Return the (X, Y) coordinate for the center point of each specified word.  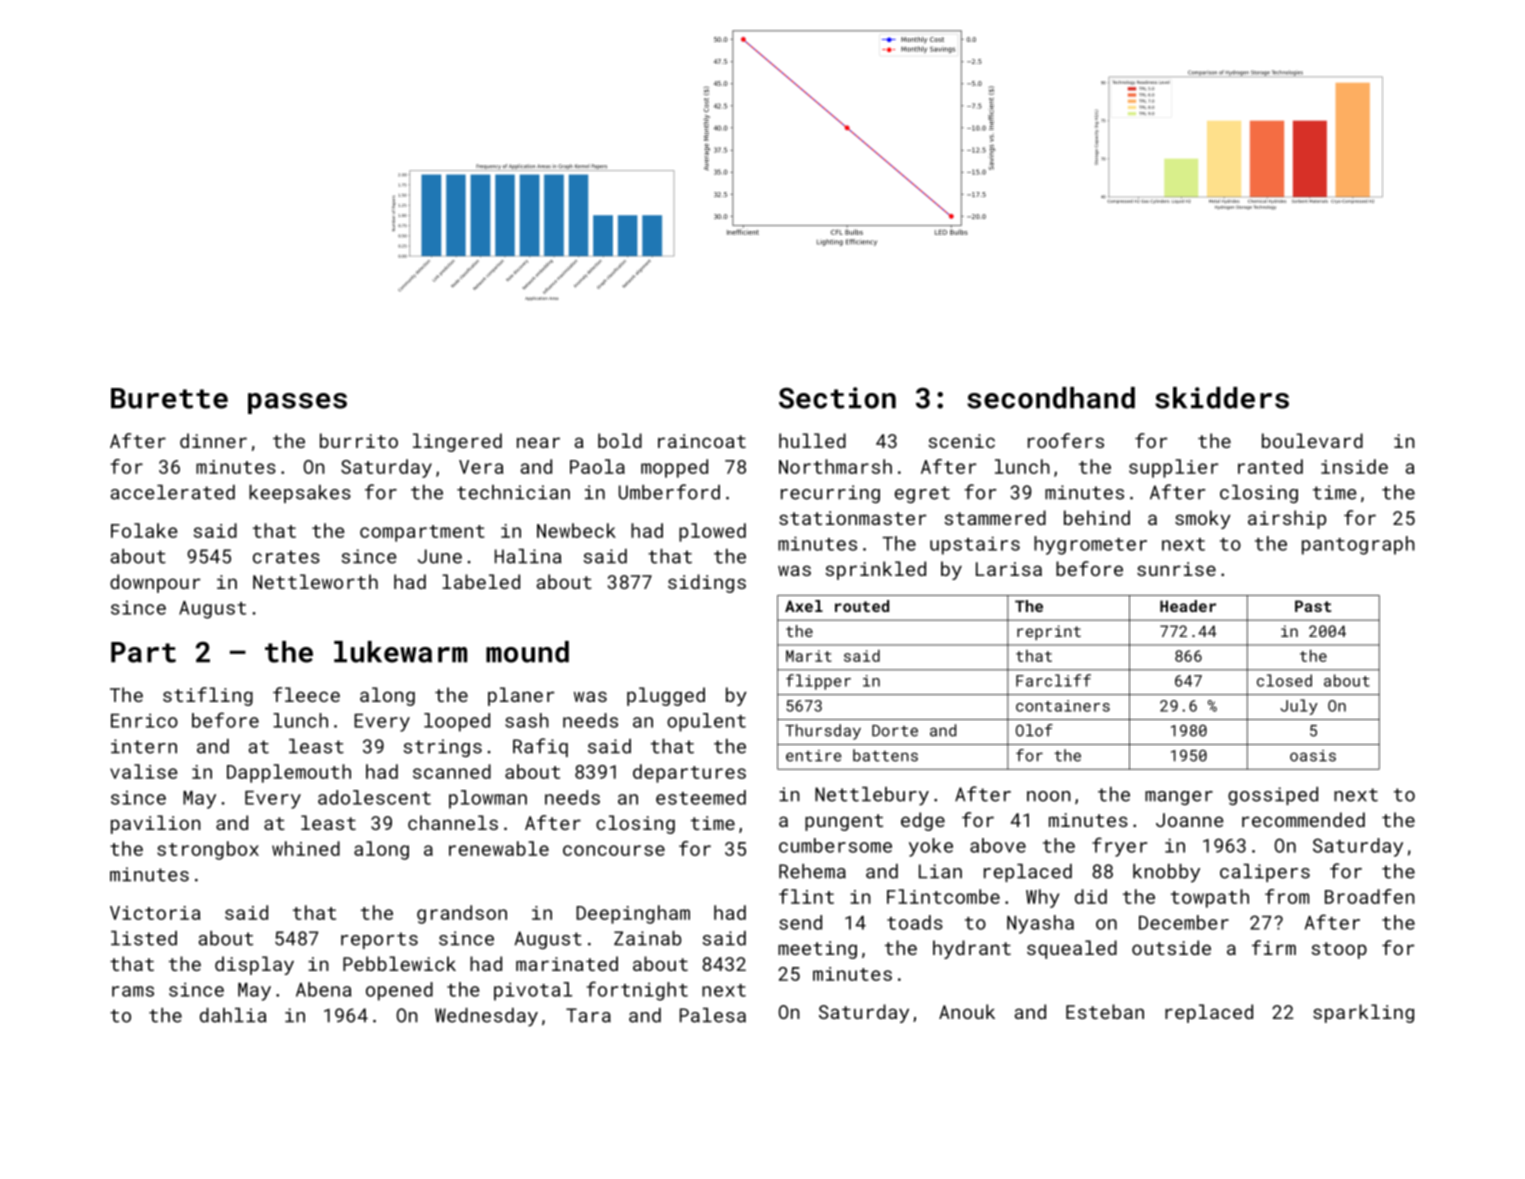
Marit (809, 656)
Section (837, 398)
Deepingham (633, 914)
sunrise (1176, 569)
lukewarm (400, 652)
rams (133, 991)
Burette (169, 398)
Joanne (1190, 820)
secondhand (1051, 398)
